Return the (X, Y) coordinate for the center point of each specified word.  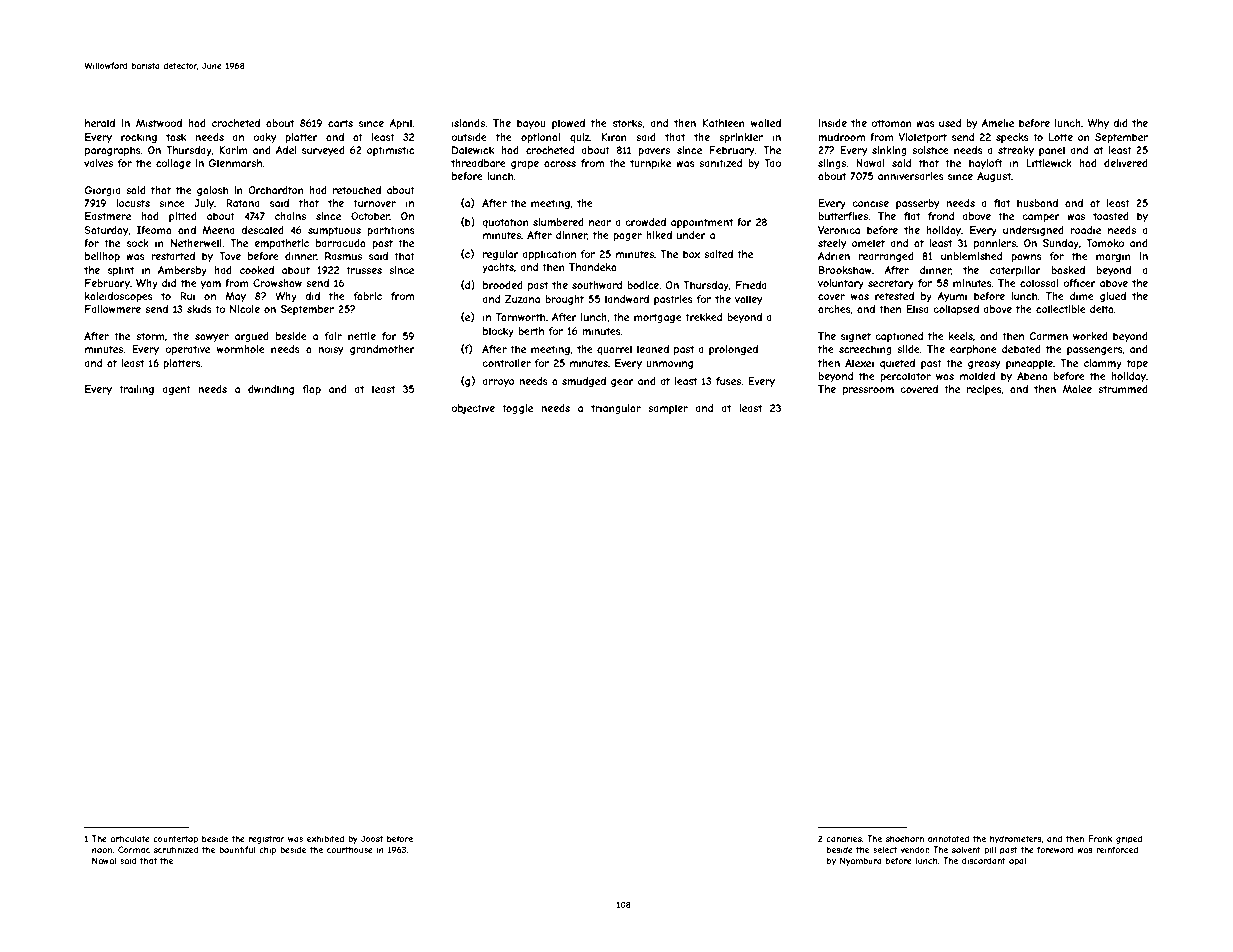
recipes (984, 390)
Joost (372, 838)
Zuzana (522, 299)
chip (267, 850)
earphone (973, 350)
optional (540, 138)
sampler (668, 409)
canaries (844, 838)
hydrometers (1016, 839)
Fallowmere (113, 309)
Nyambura (861, 861)
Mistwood (159, 123)
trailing (136, 390)
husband (1037, 203)
